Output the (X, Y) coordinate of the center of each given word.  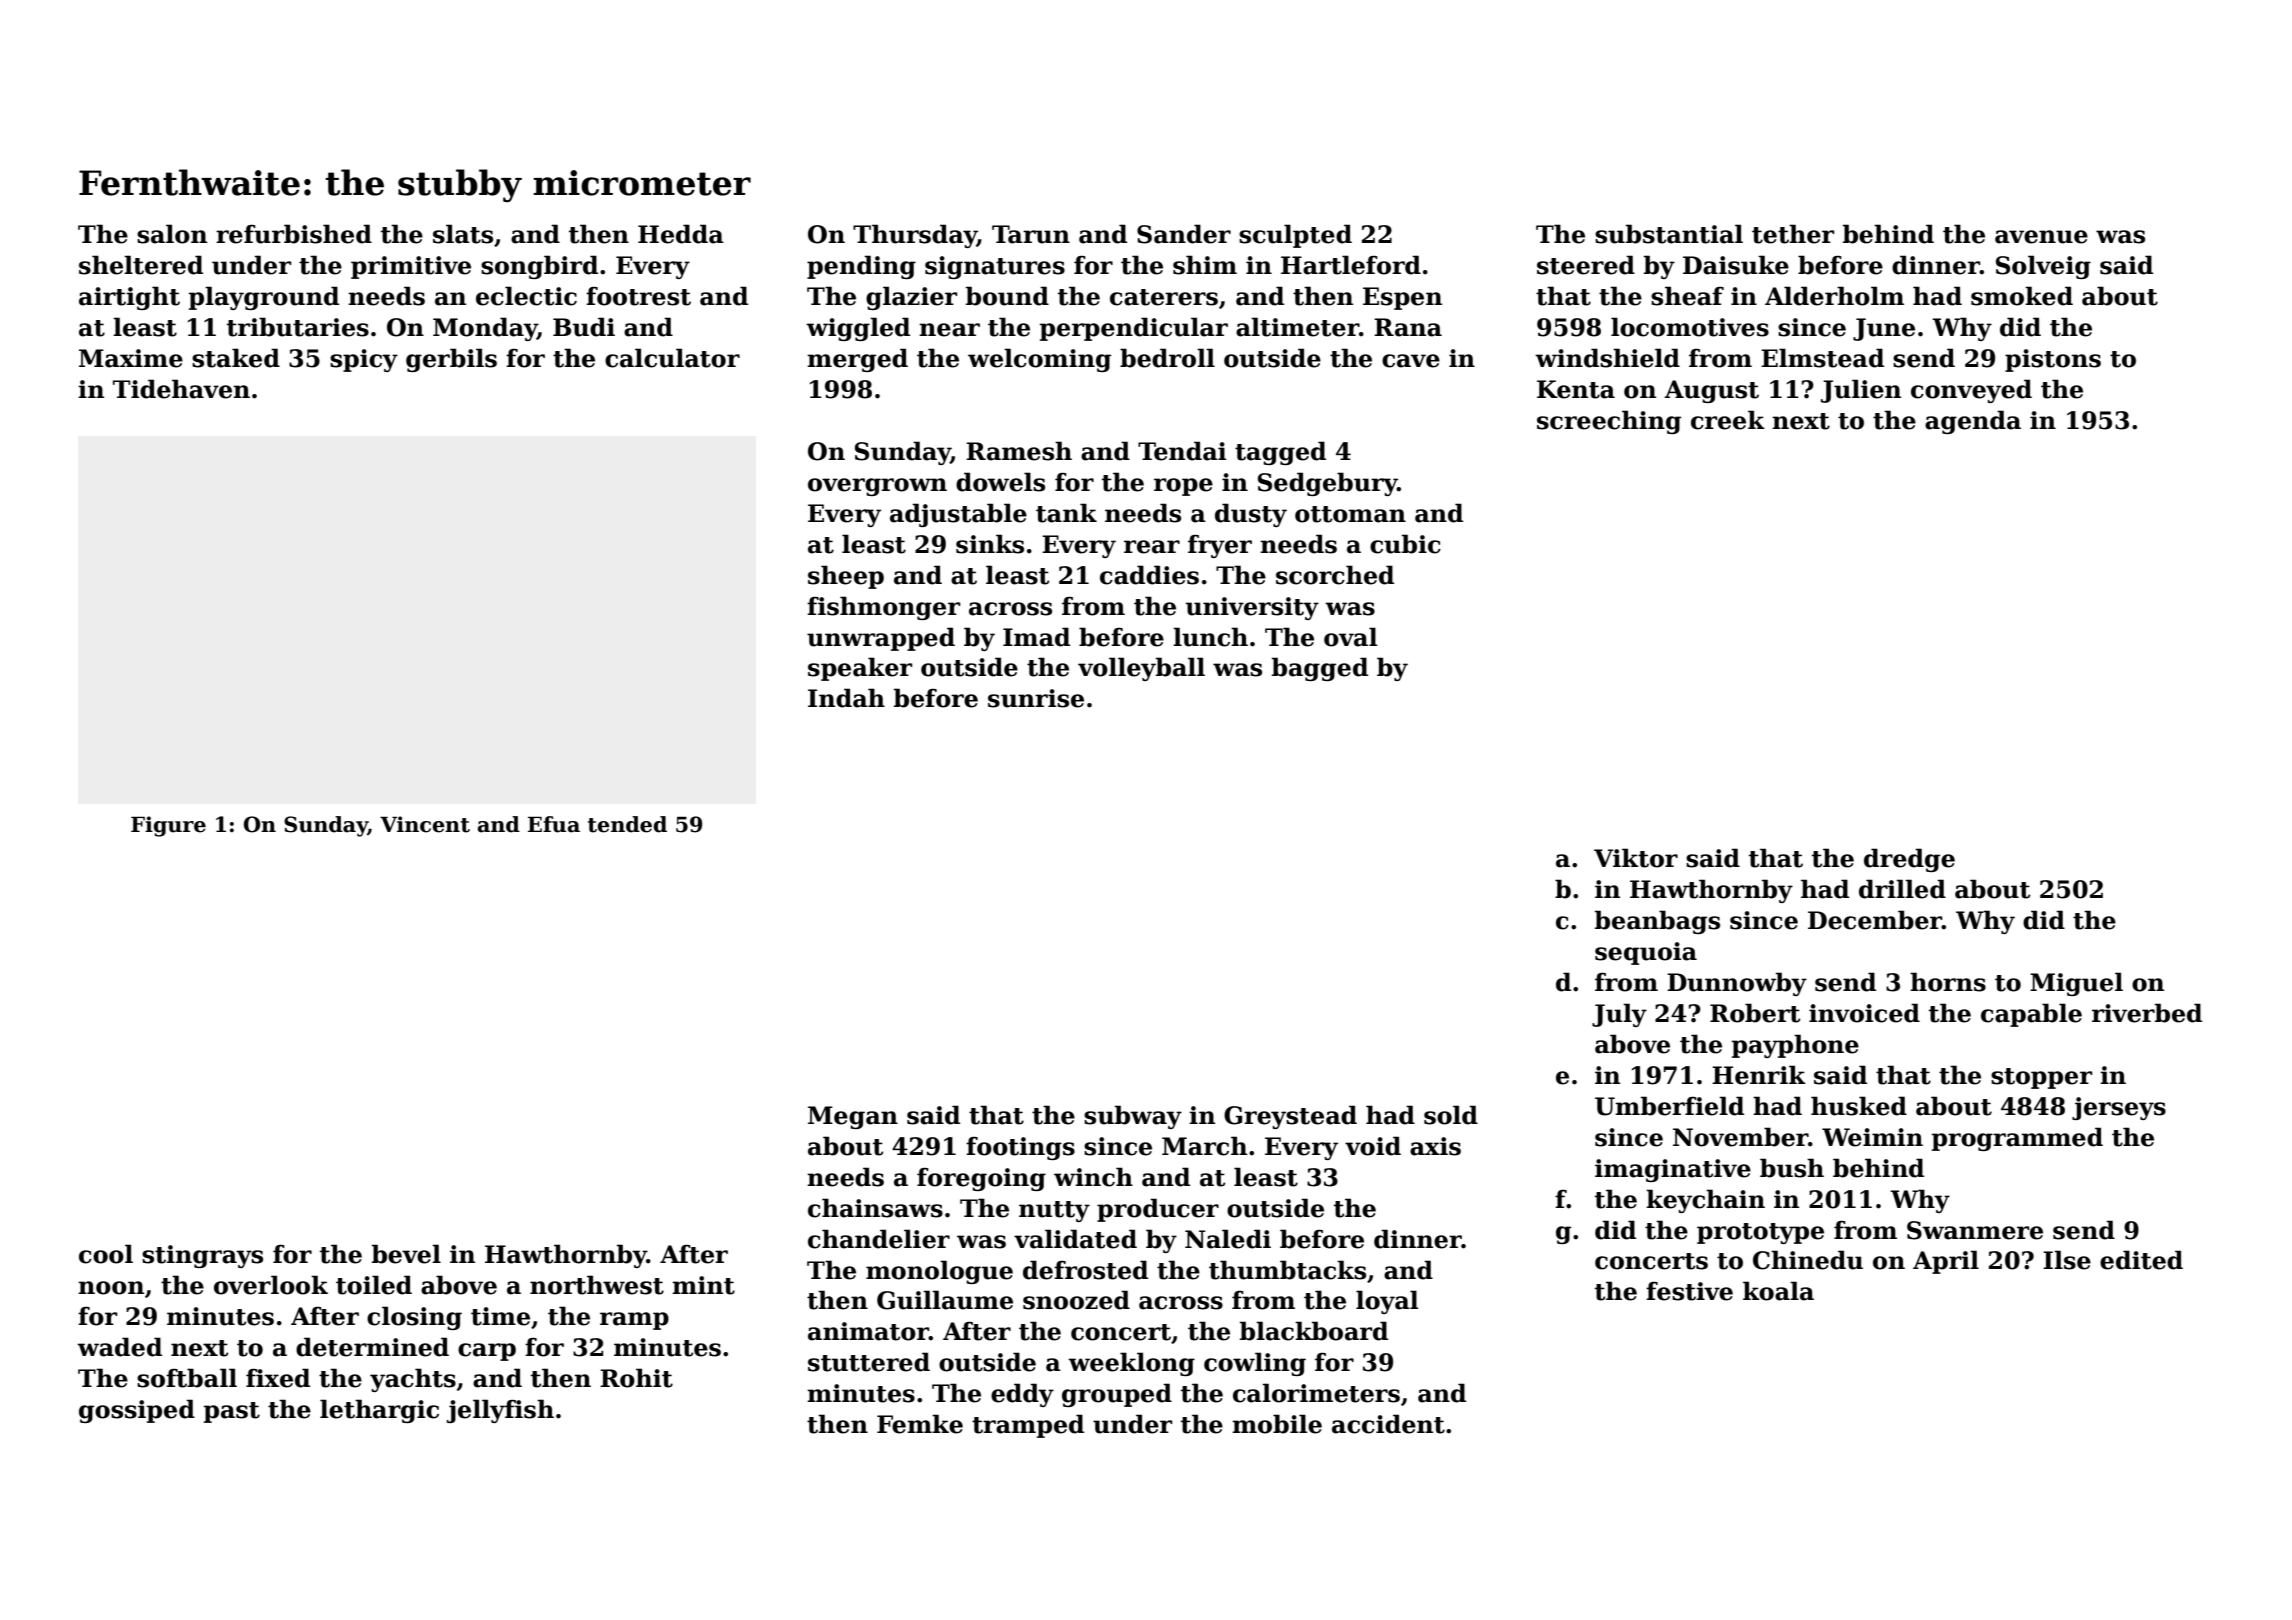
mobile (1277, 1424)
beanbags (1657, 922)
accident (1388, 1424)
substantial (1669, 234)
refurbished (294, 234)
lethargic (379, 1411)
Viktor (1636, 858)
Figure (168, 826)
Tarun (1031, 234)
